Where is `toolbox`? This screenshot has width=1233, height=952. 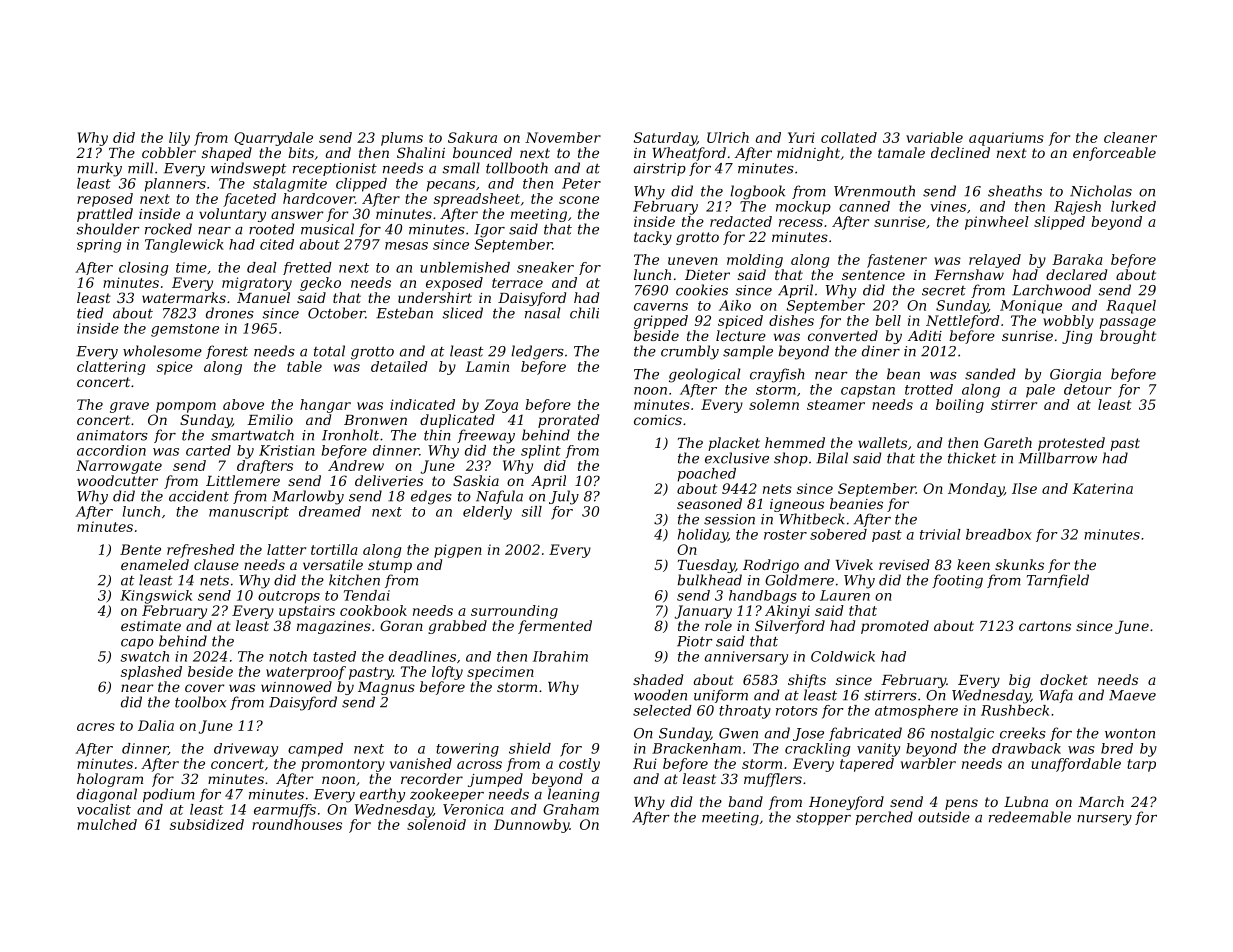 toolbox is located at coordinates (201, 702).
